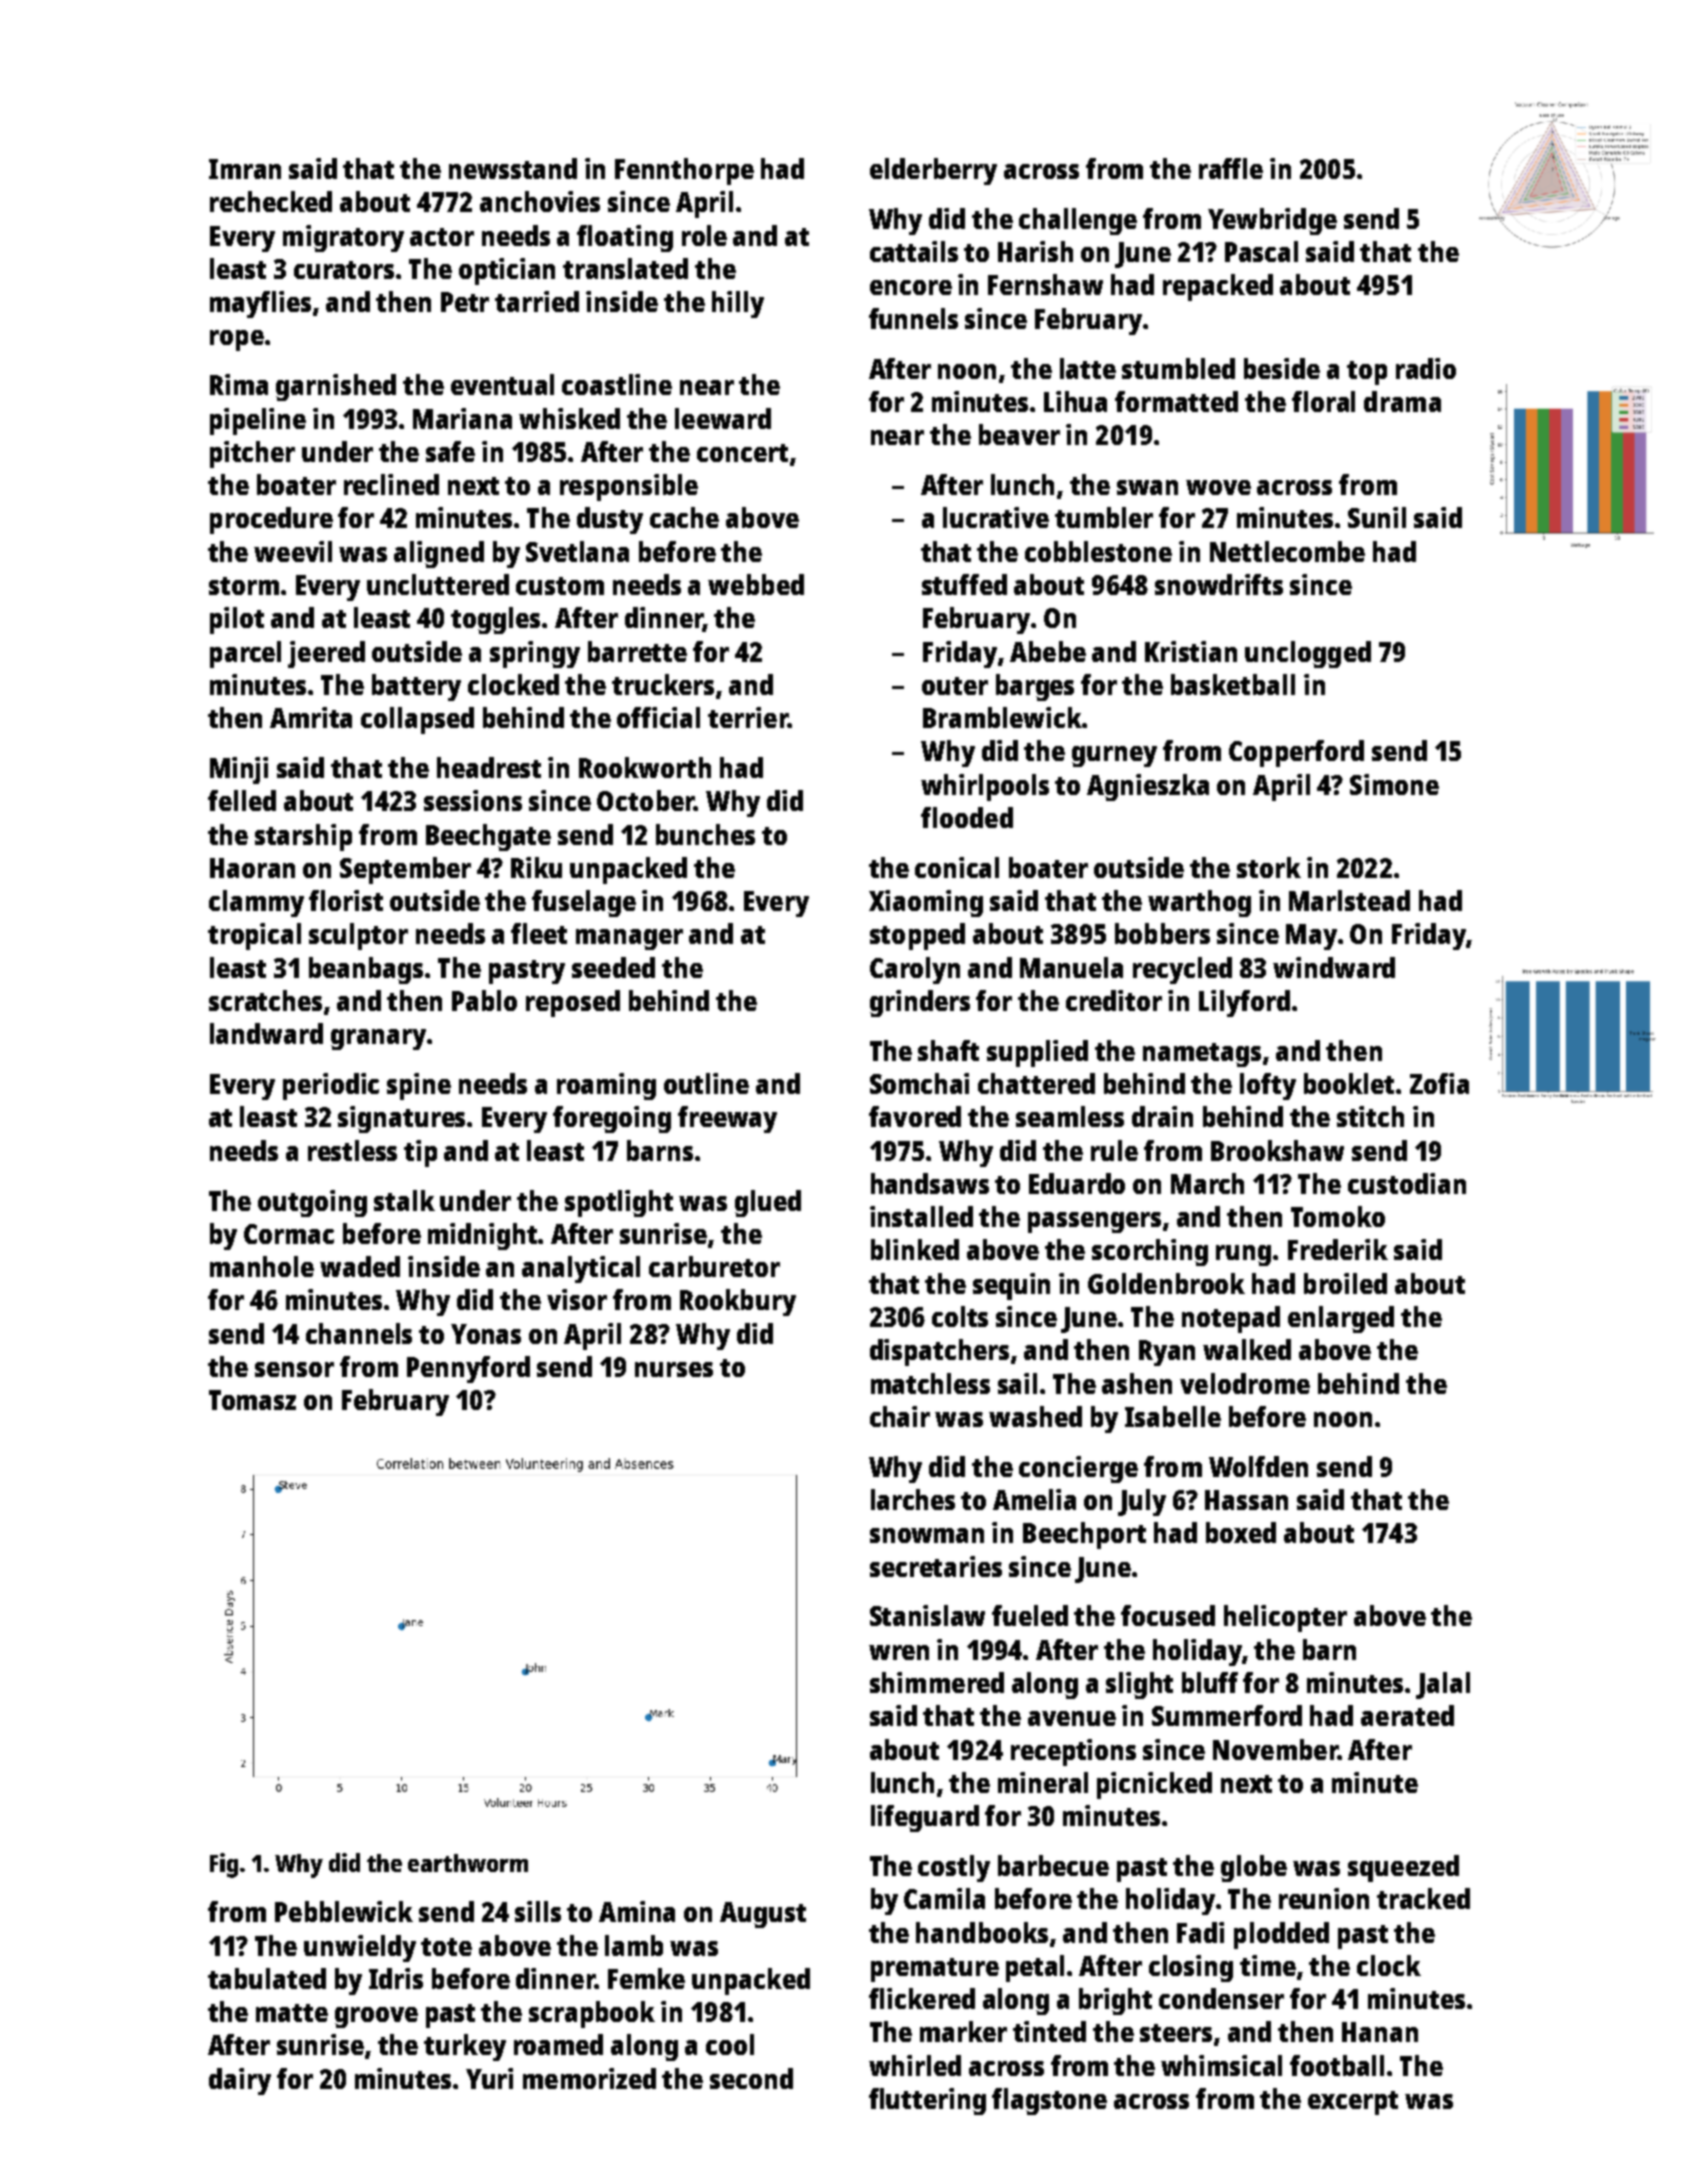 The height and width of the screenshot is (2178, 1683). What do you see at coordinates (1341, 1319) in the screenshot?
I see `enlarged` at bounding box center [1341, 1319].
